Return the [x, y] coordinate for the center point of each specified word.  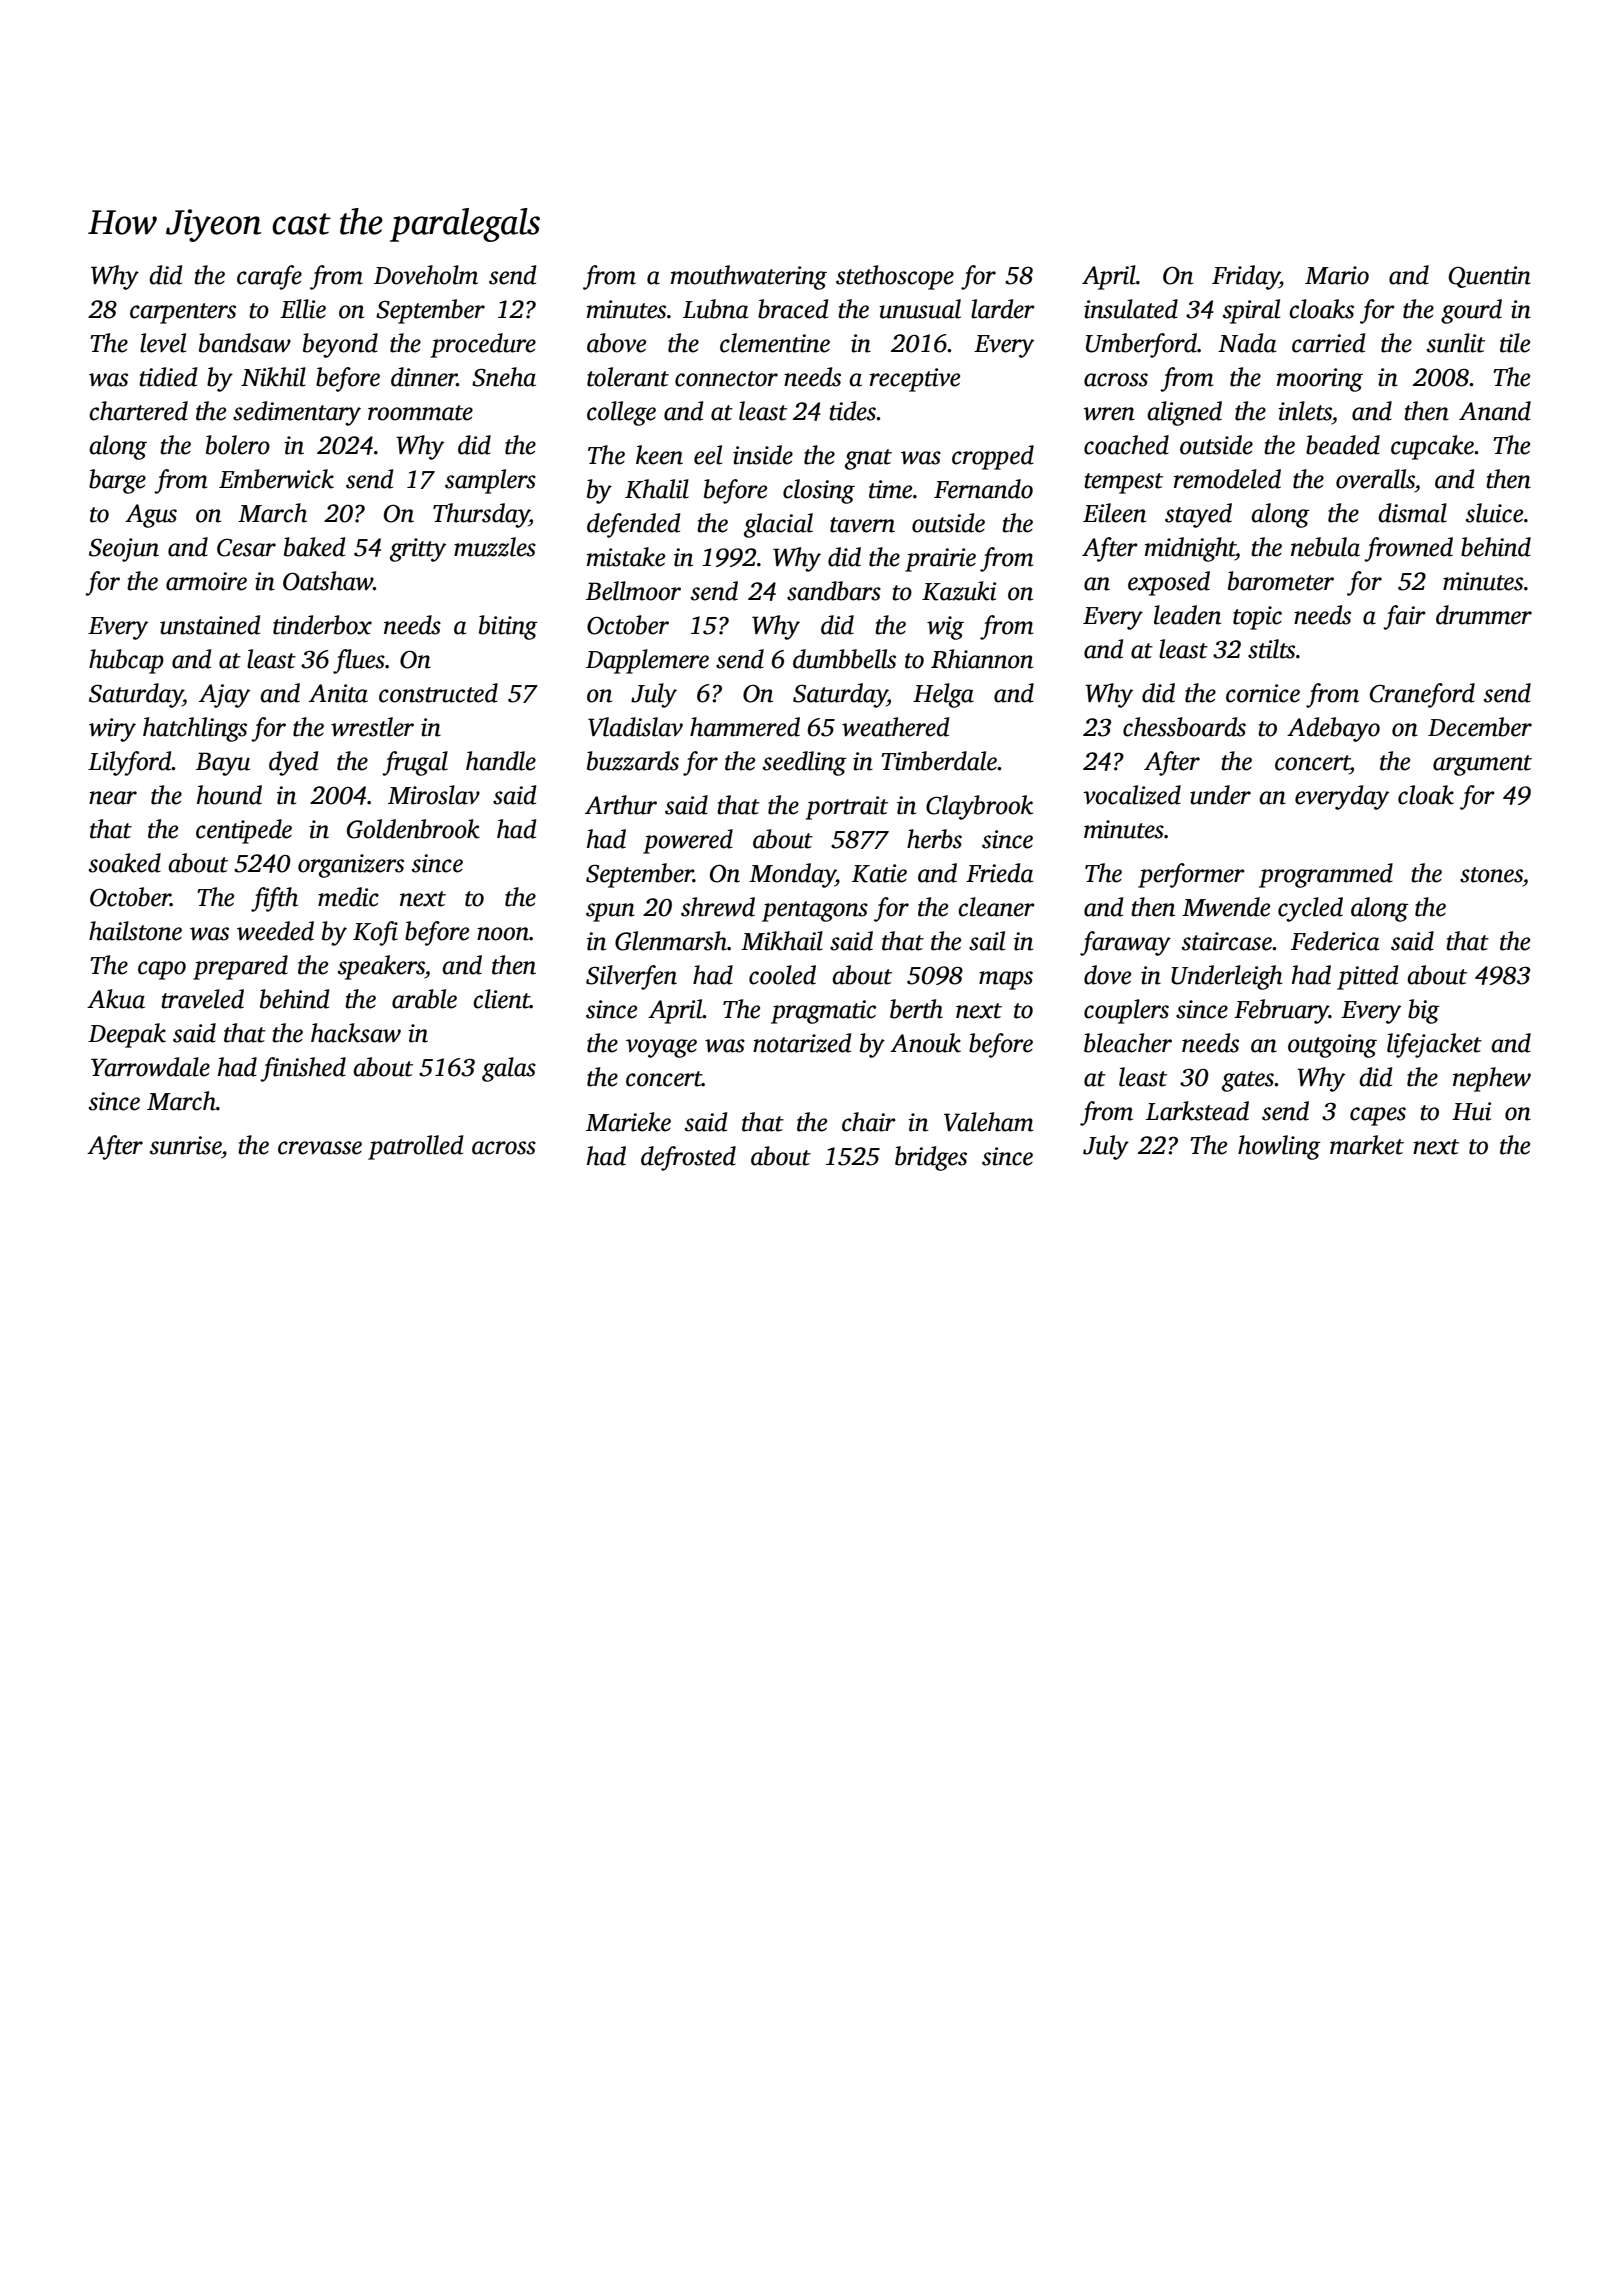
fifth [274, 899]
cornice [1263, 693]
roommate [420, 413]
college [621, 413]
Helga [943, 695]
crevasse [320, 1148]
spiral [1251, 311]
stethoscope [895, 277]
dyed [293, 763]
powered [688, 841]
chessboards [1184, 727]
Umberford [1141, 345]
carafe [269, 277]
